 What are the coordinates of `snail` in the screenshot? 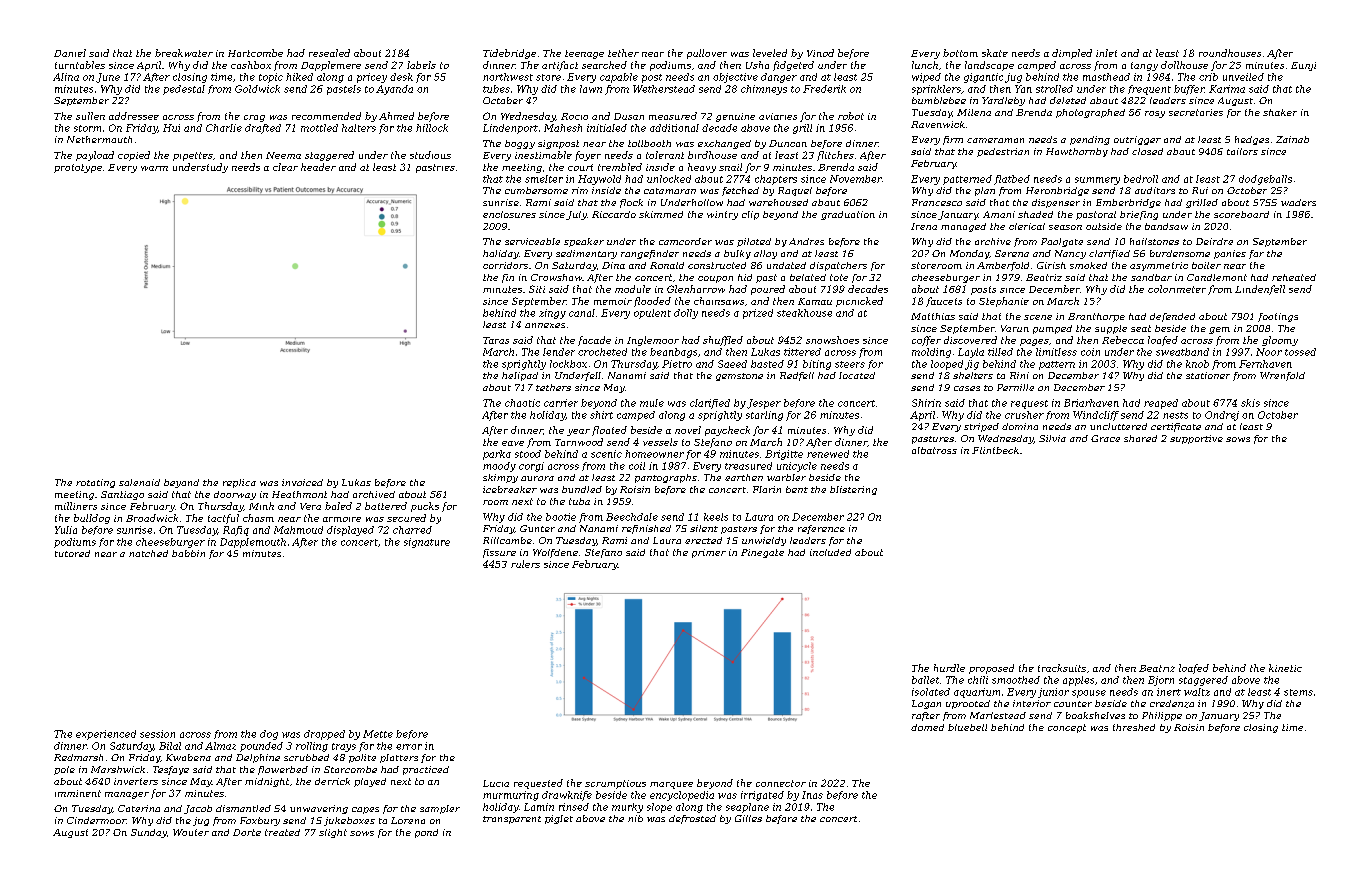 It's located at (730, 167).
